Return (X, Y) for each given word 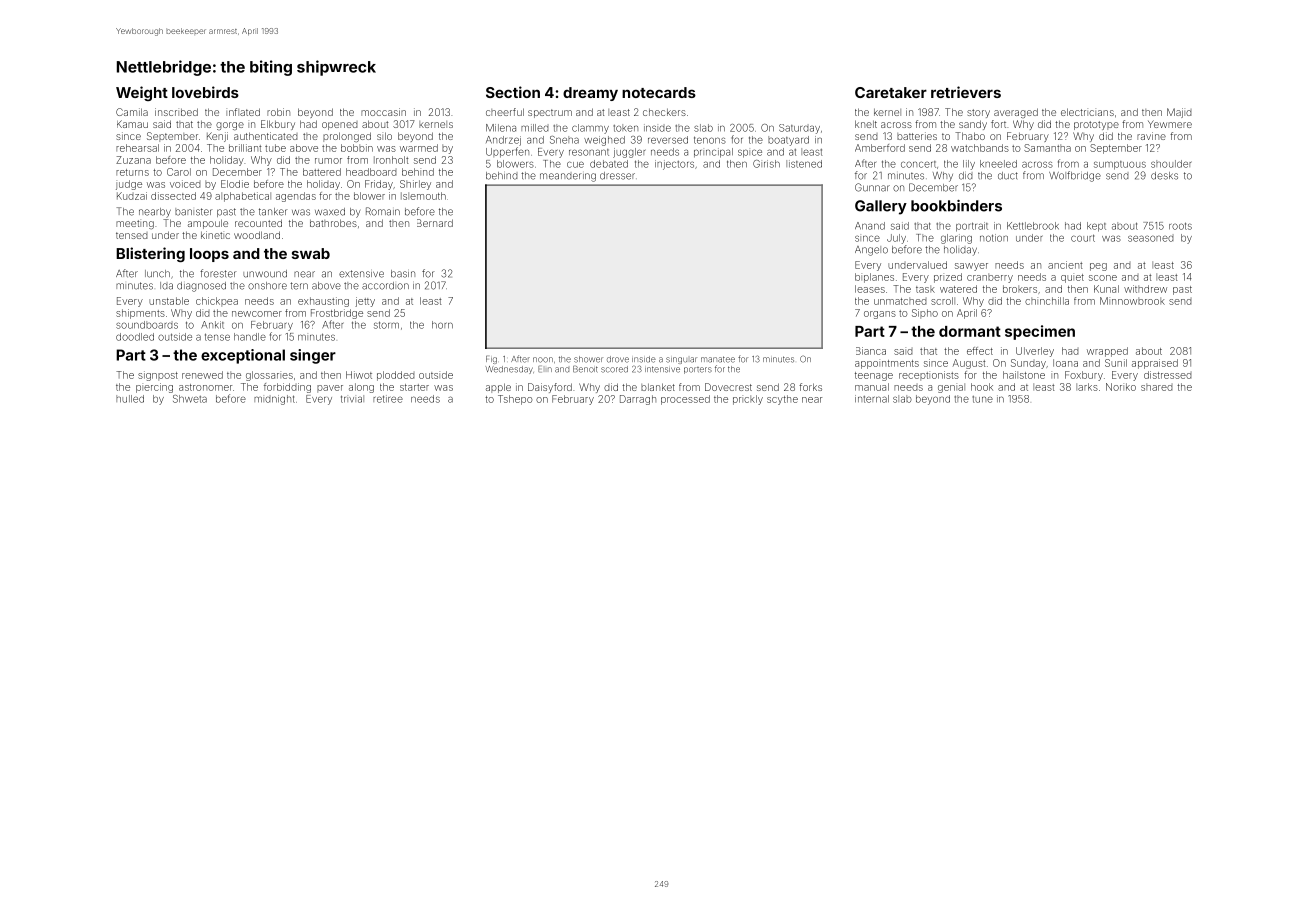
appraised (1155, 364)
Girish (766, 164)
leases (870, 289)
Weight (142, 93)
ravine (1151, 136)
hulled (130, 399)
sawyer (971, 267)
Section (513, 92)
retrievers (966, 92)
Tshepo (515, 400)
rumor (328, 161)
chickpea (217, 302)
